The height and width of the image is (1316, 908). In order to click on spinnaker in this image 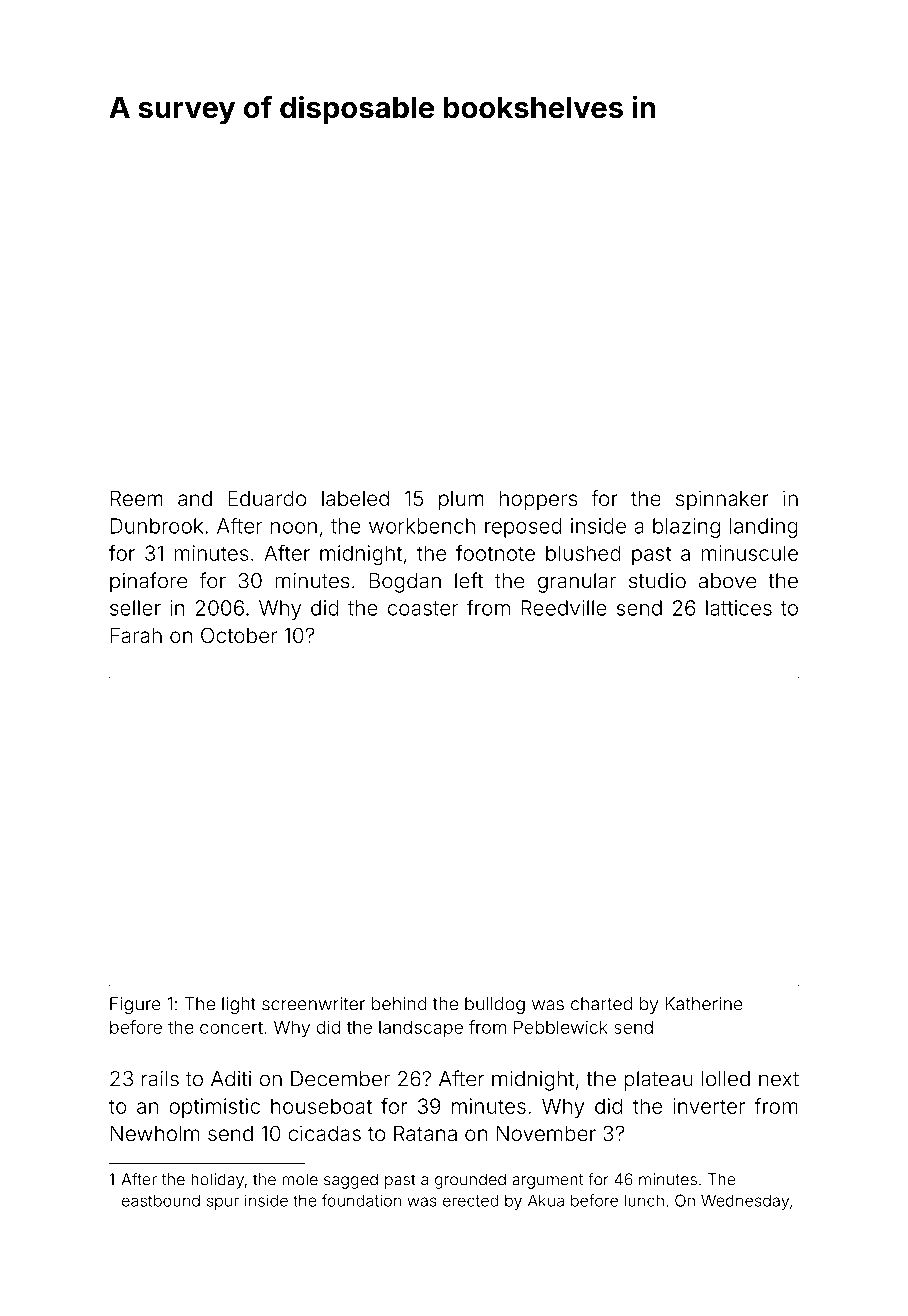, I will do `click(722, 500)`.
